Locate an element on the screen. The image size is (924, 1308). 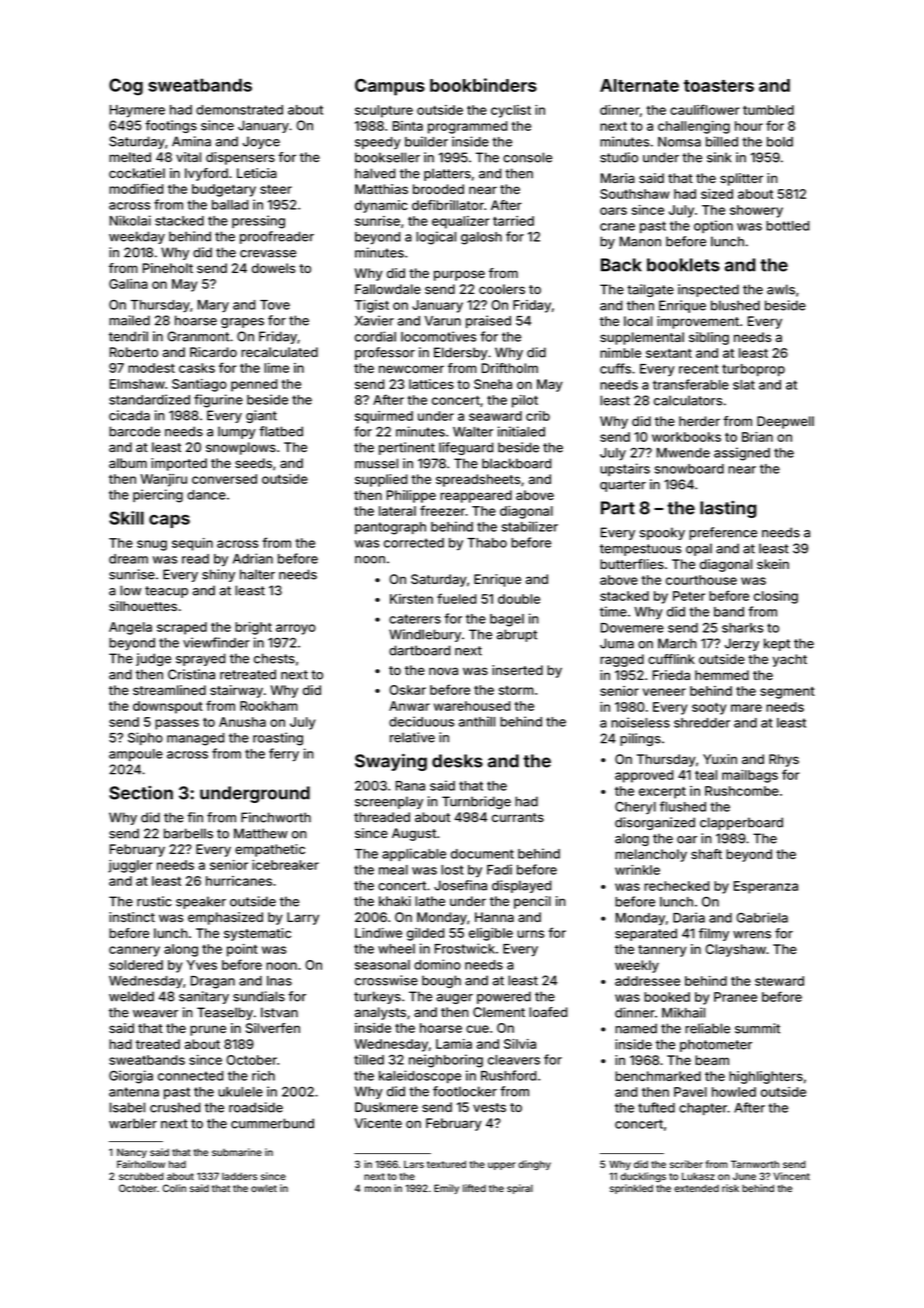
segment is located at coordinates (787, 693).
